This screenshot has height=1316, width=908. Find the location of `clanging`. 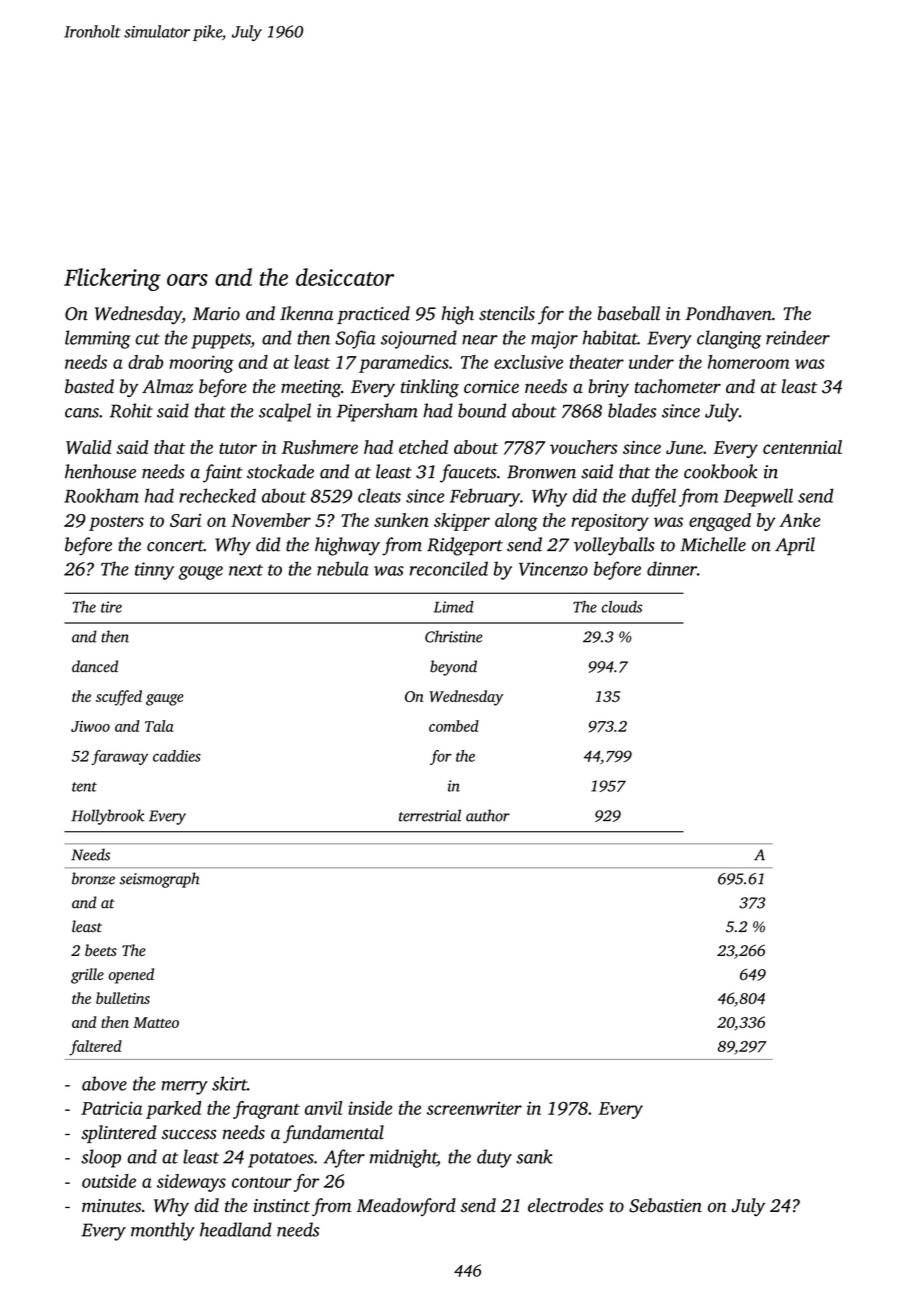

clanging is located at coordinates (729, 339).
